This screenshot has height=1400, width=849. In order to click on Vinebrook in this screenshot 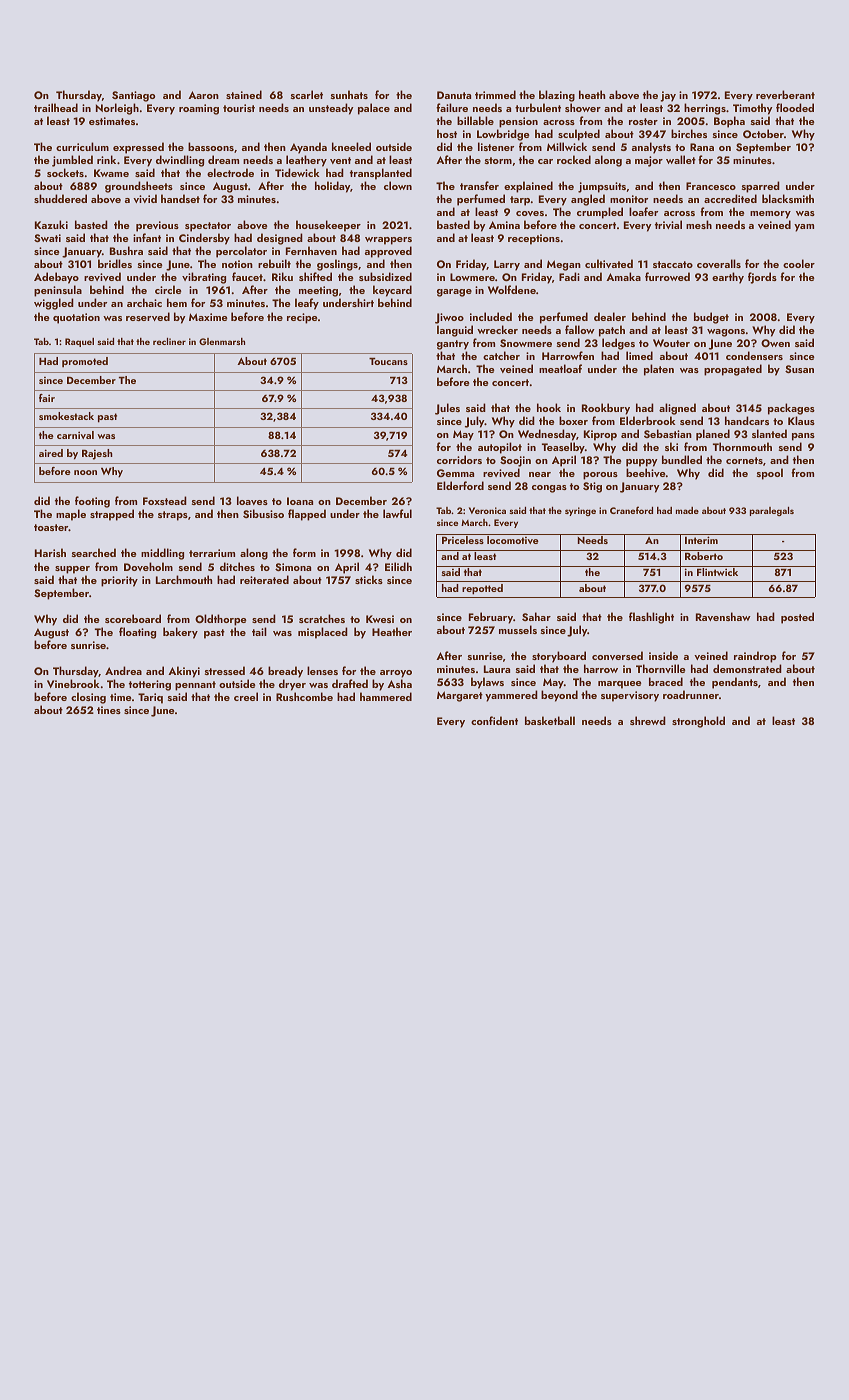, I will do `click(73, 683)`.
